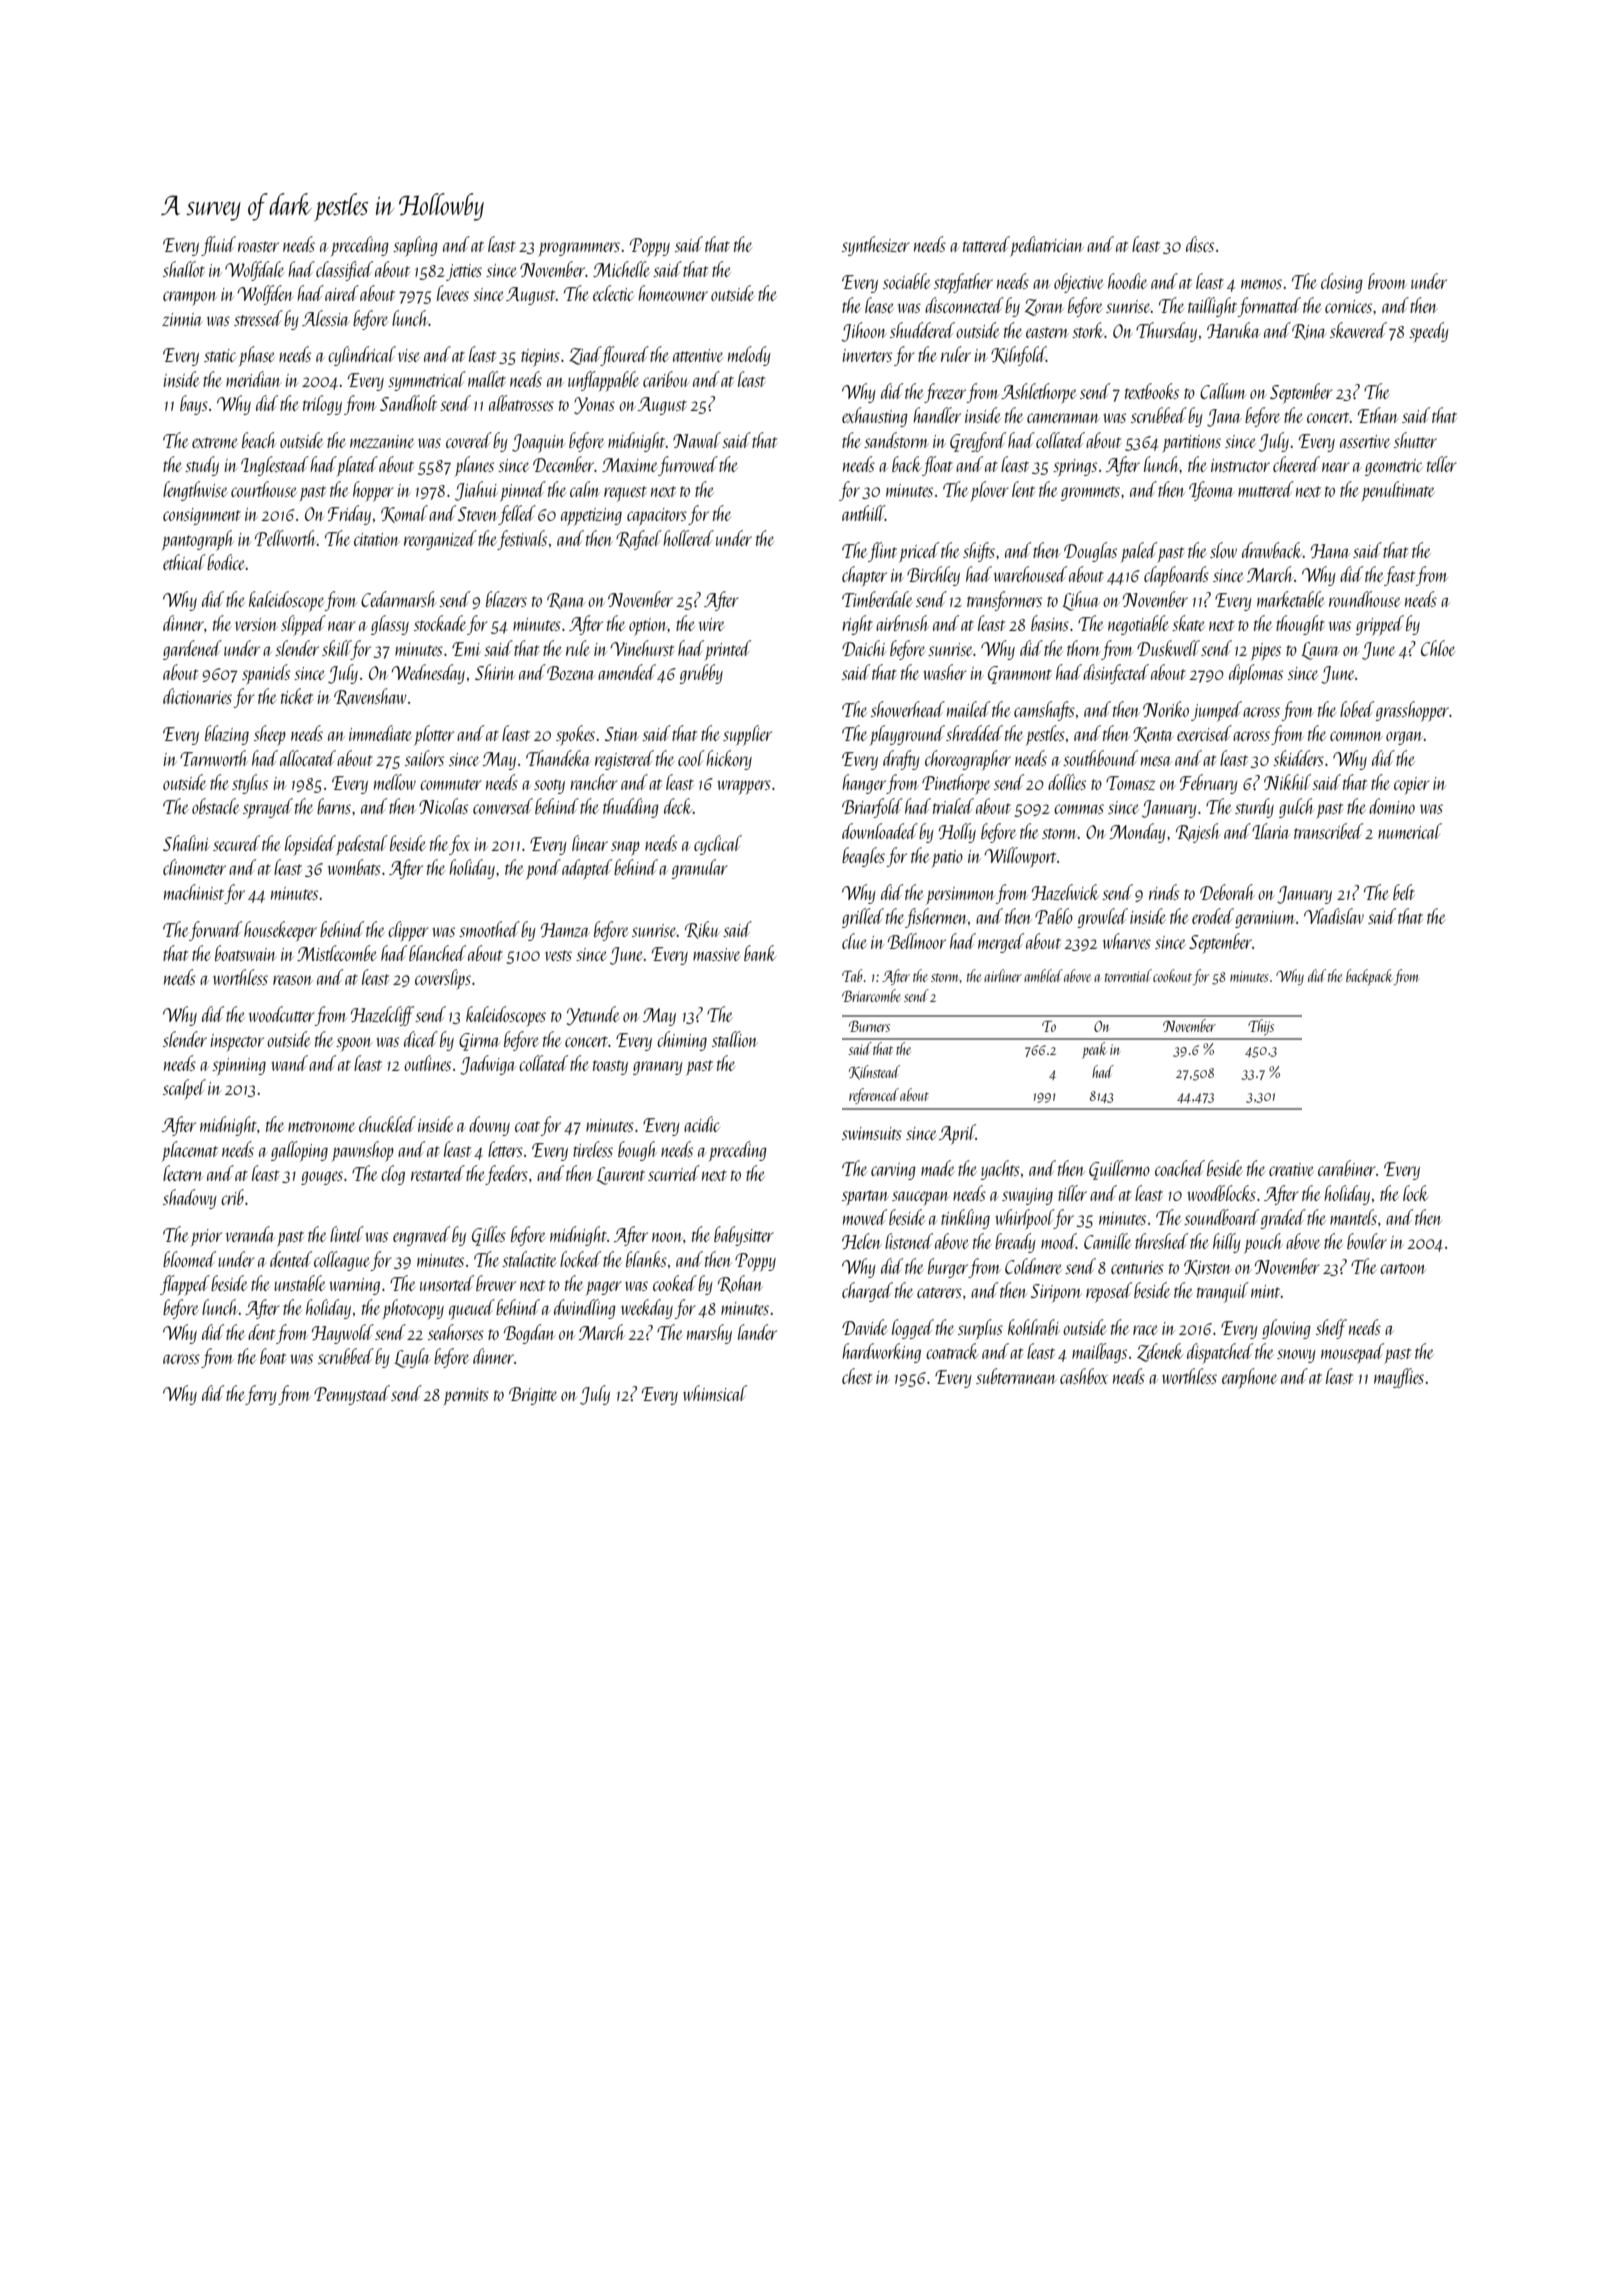  I want to click on sapling, so click(415, 246).
